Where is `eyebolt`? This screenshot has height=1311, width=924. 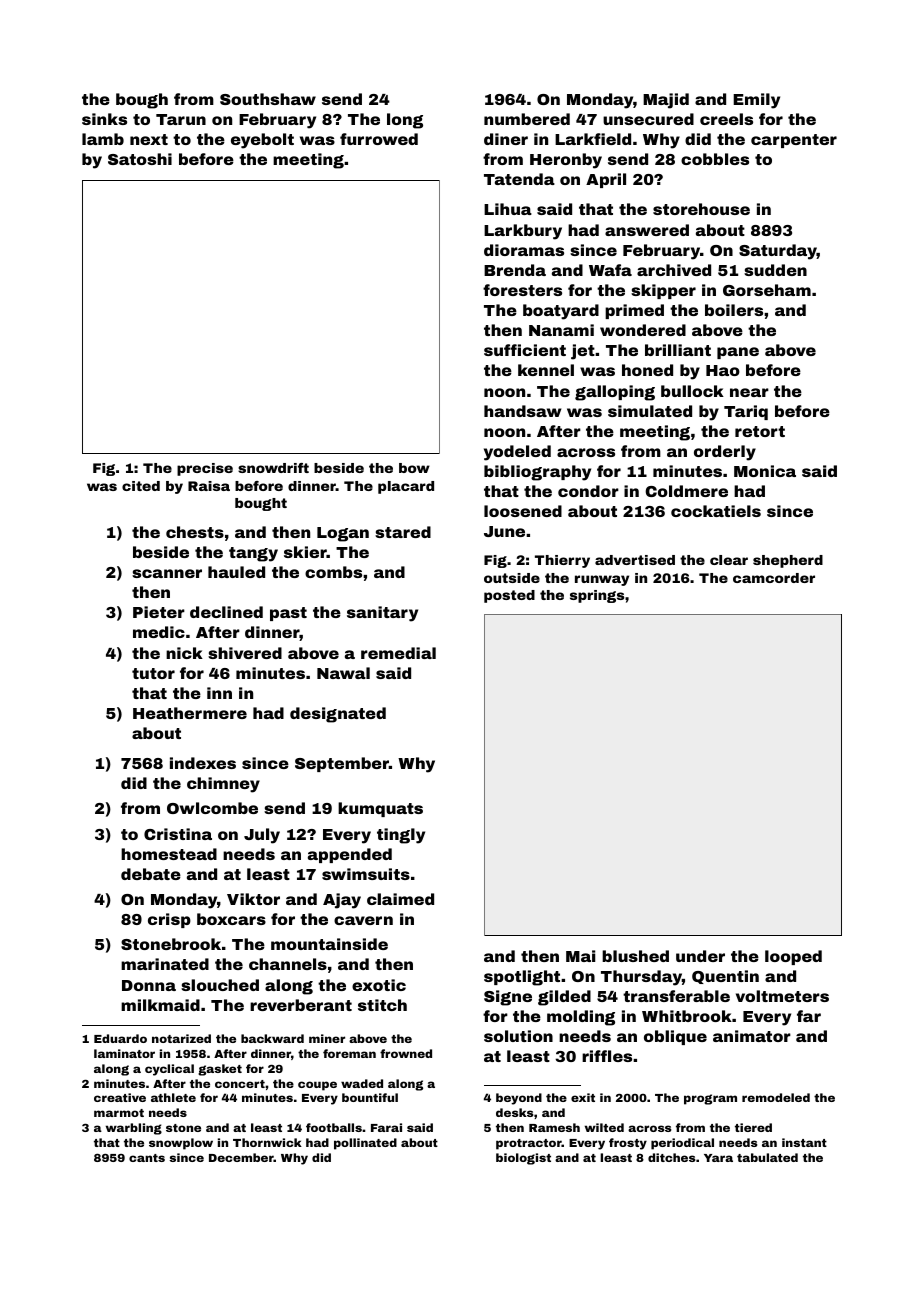 eyebolt is located at coordinates (262, 141).
